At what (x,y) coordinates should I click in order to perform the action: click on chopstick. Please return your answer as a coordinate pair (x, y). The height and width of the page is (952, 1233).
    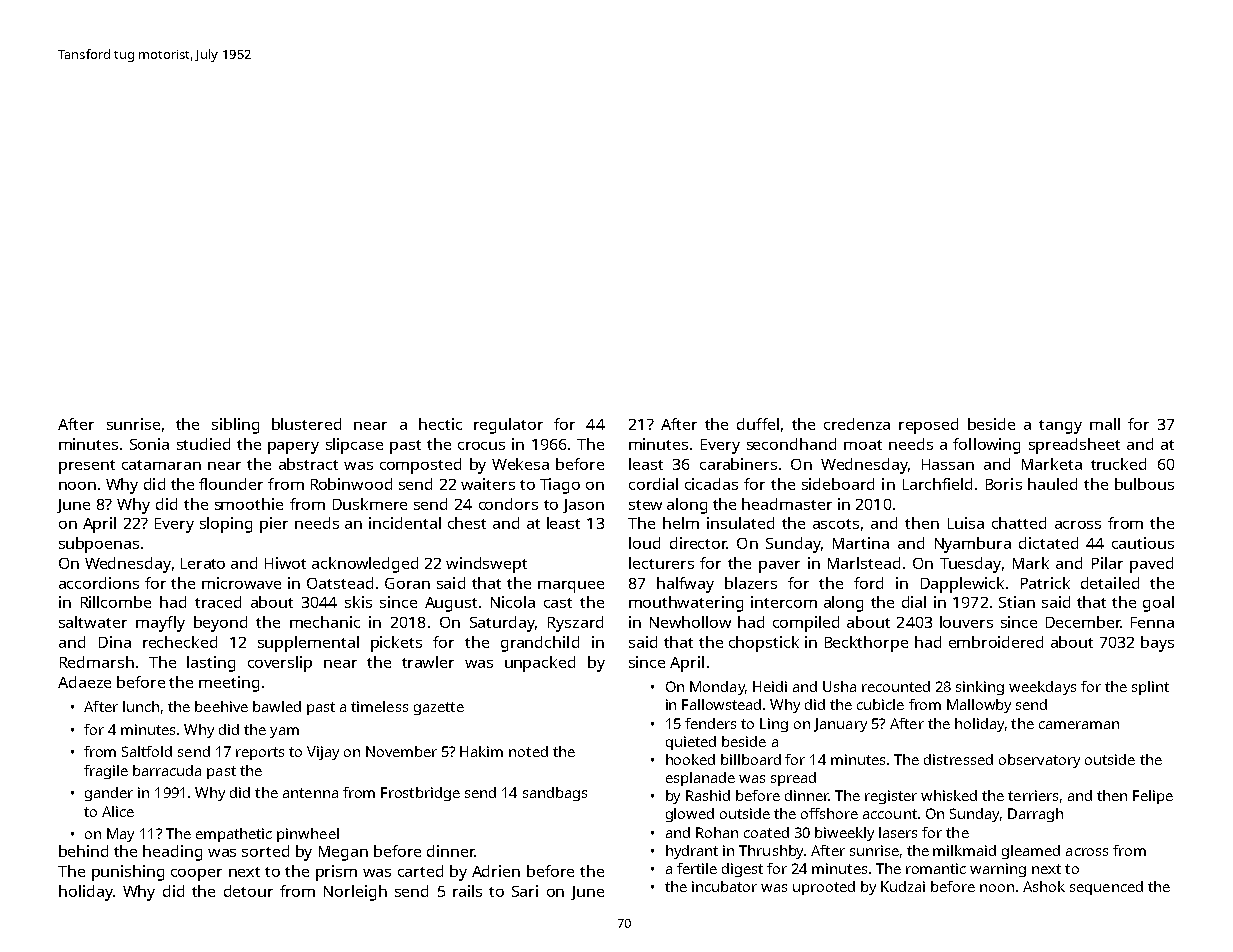
    Looking at the image, I should click on (764, 644).
